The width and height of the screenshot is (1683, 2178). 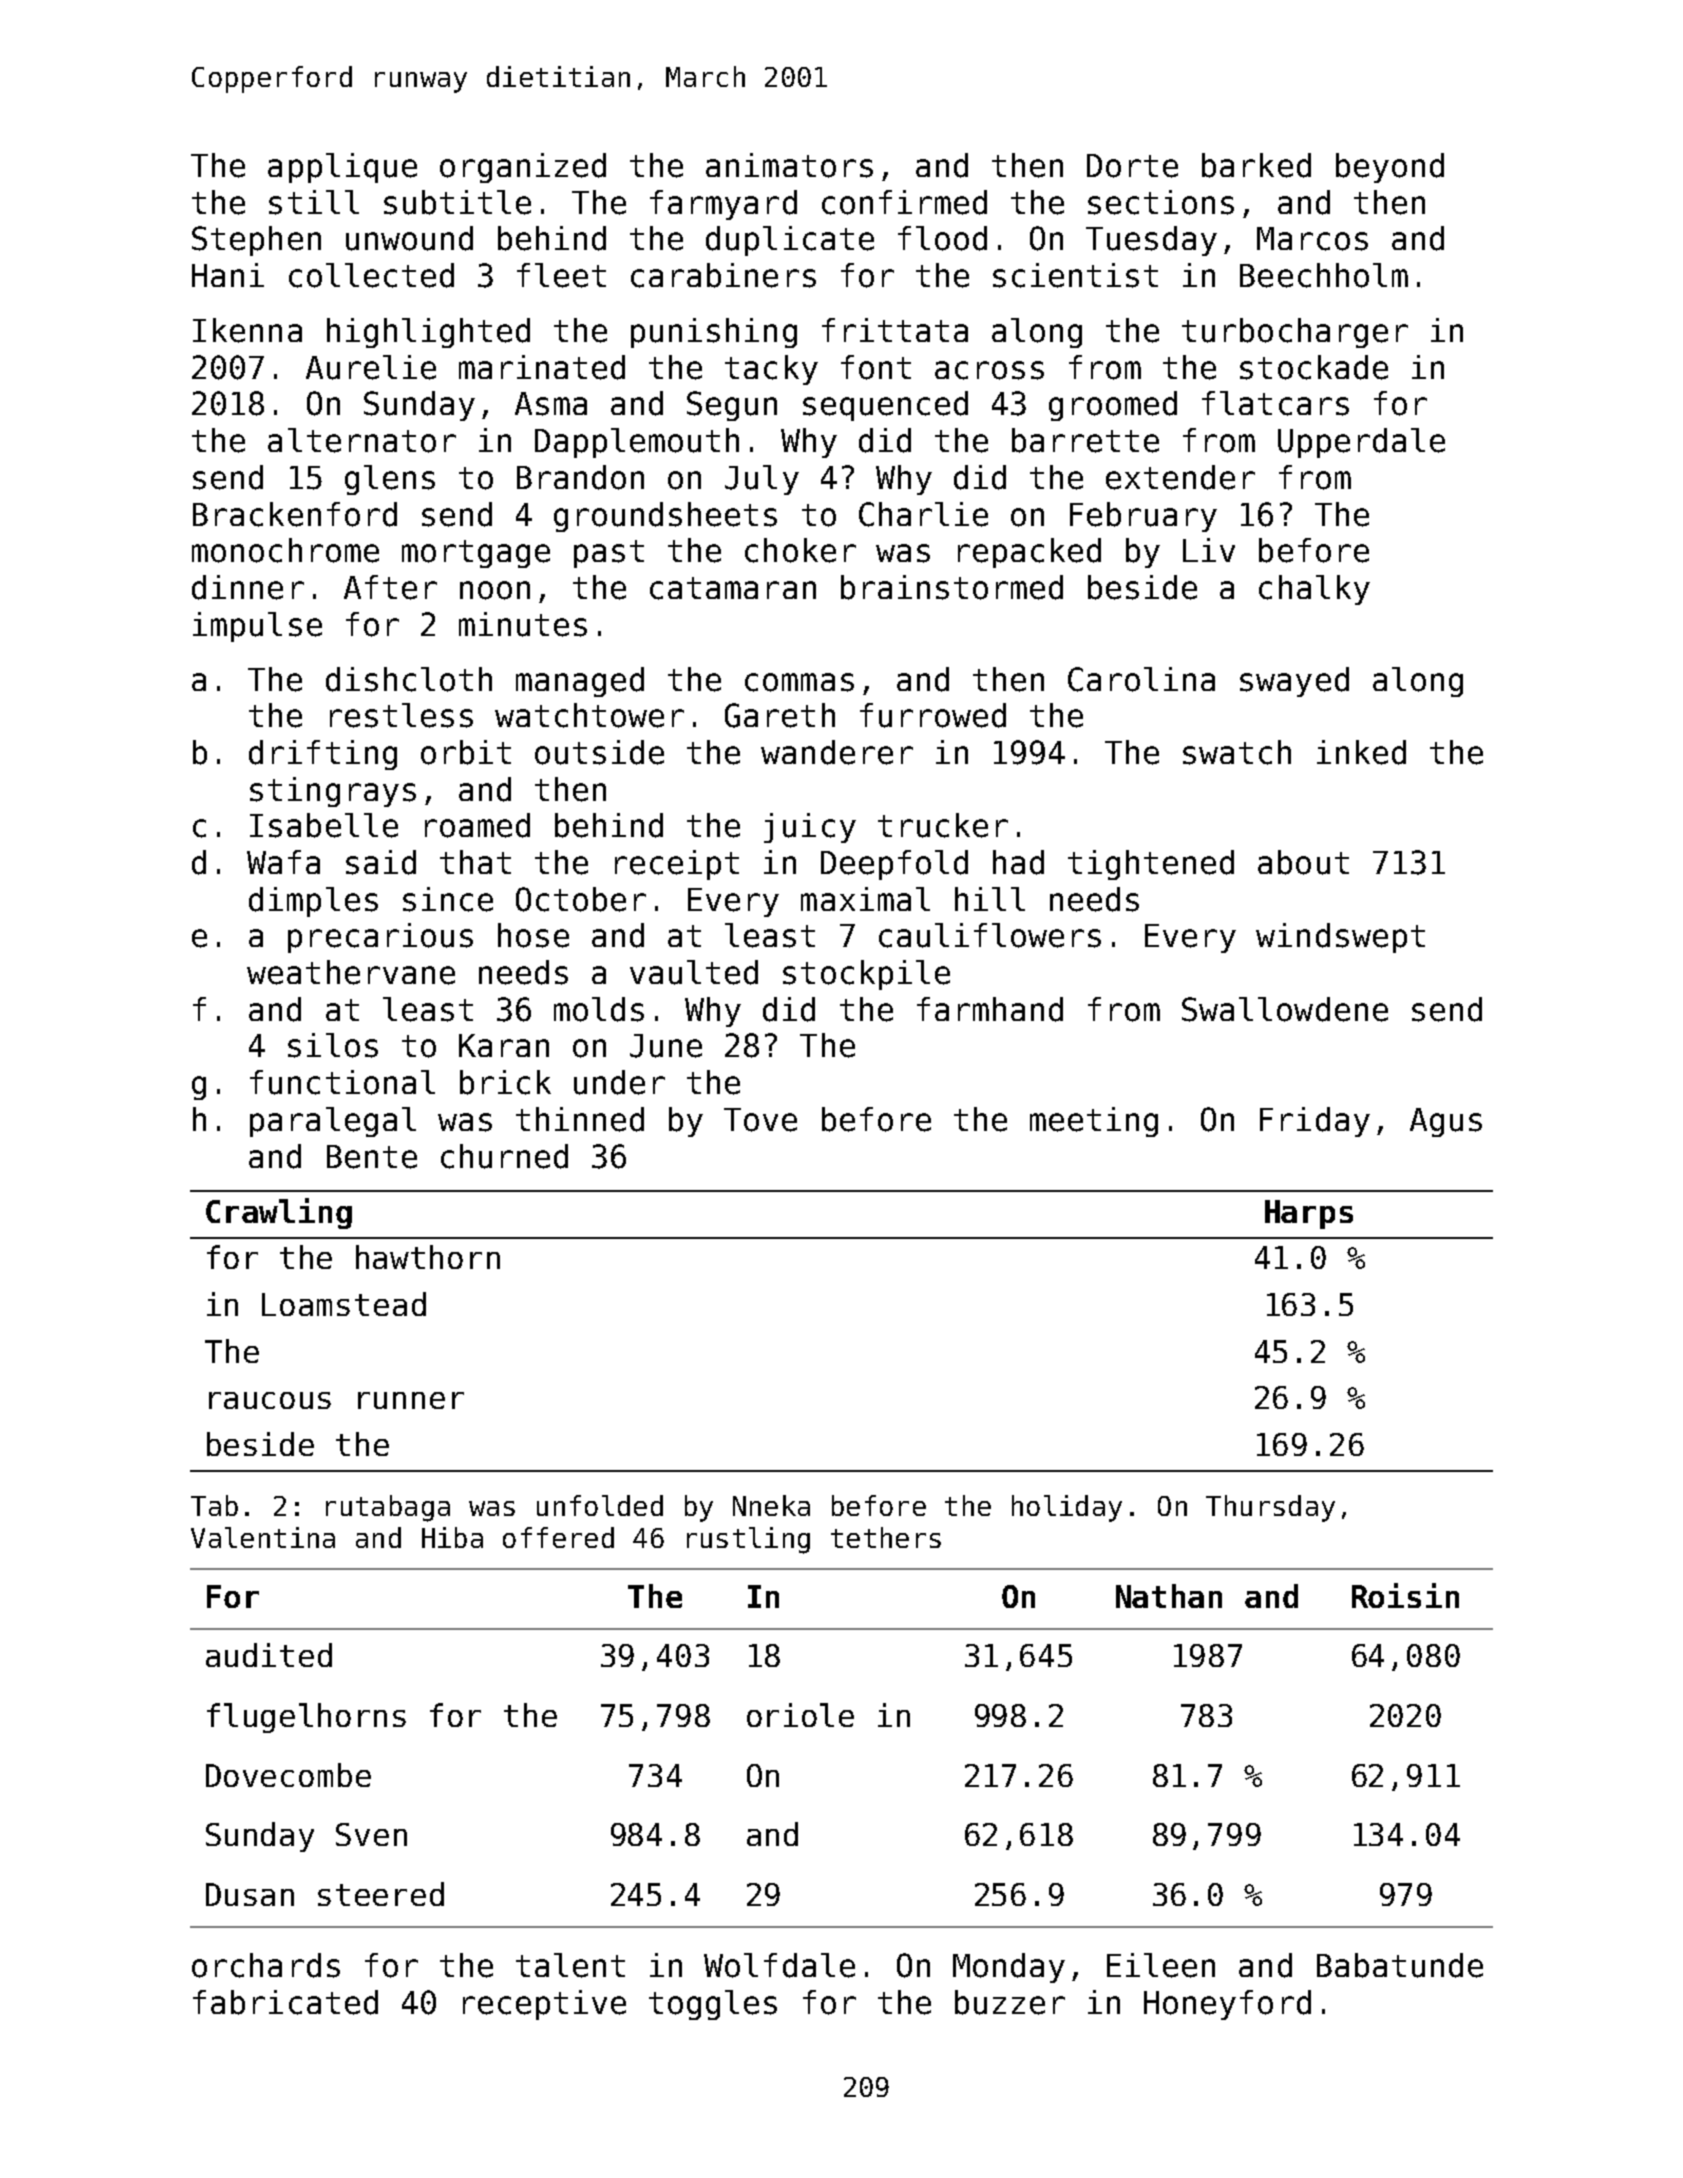 I want to click on orbit, so click(x=466, y=752).
